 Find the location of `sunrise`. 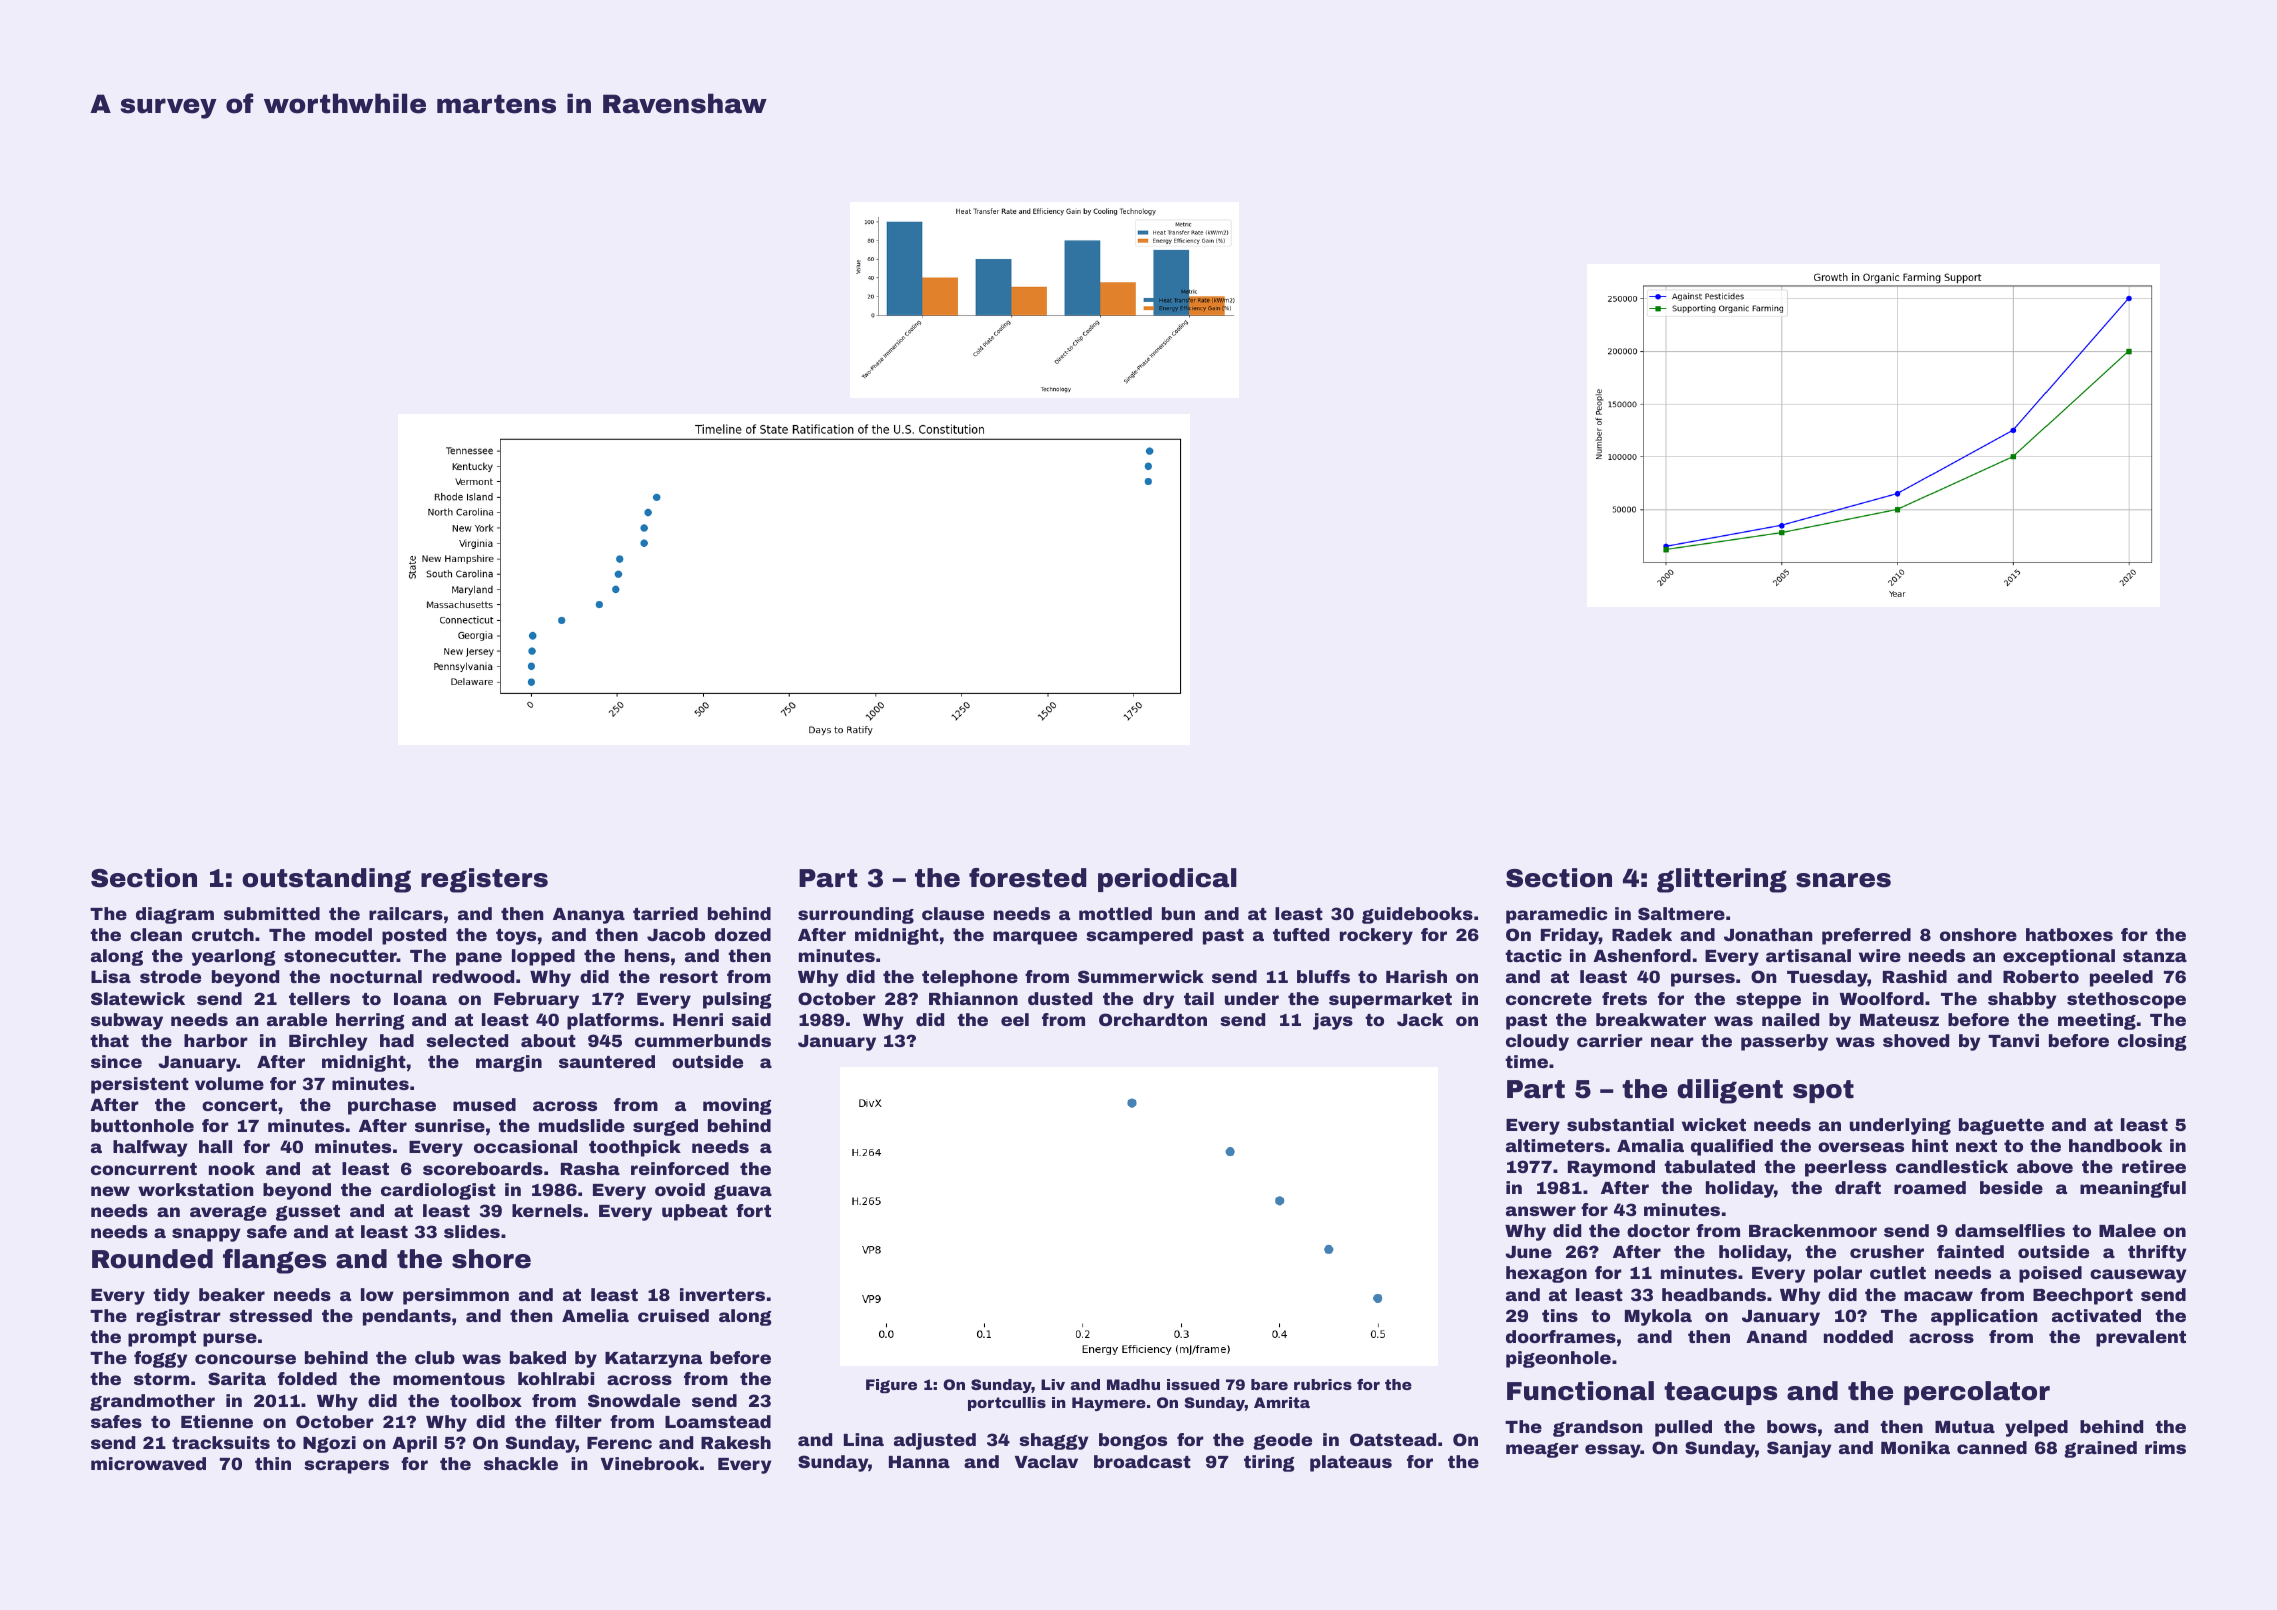

sunrise is located at coordinates (450, 1125).
